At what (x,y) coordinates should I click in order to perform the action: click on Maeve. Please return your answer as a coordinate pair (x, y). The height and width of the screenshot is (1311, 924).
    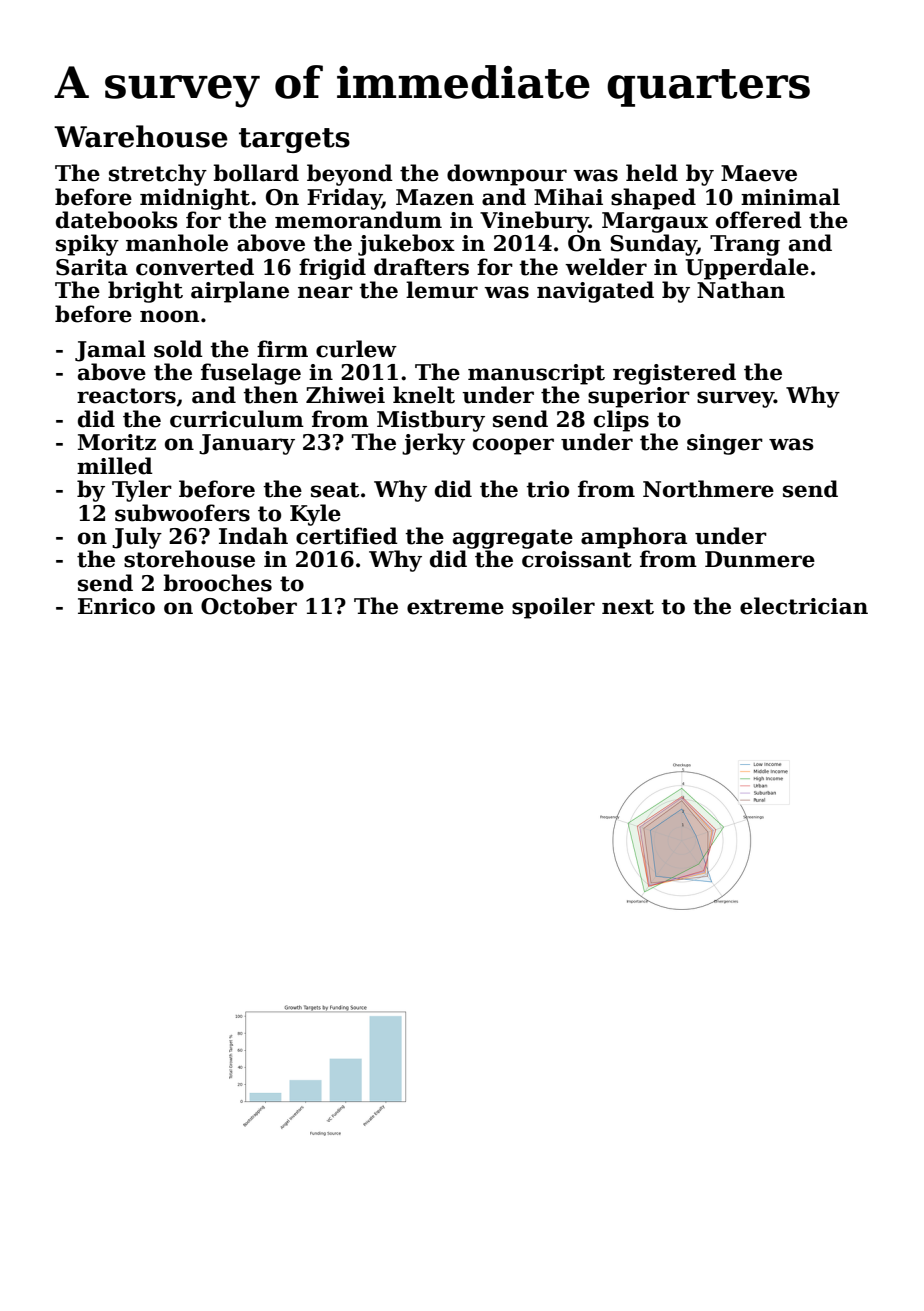
    Looking at the image, I should click on (759, 173).
